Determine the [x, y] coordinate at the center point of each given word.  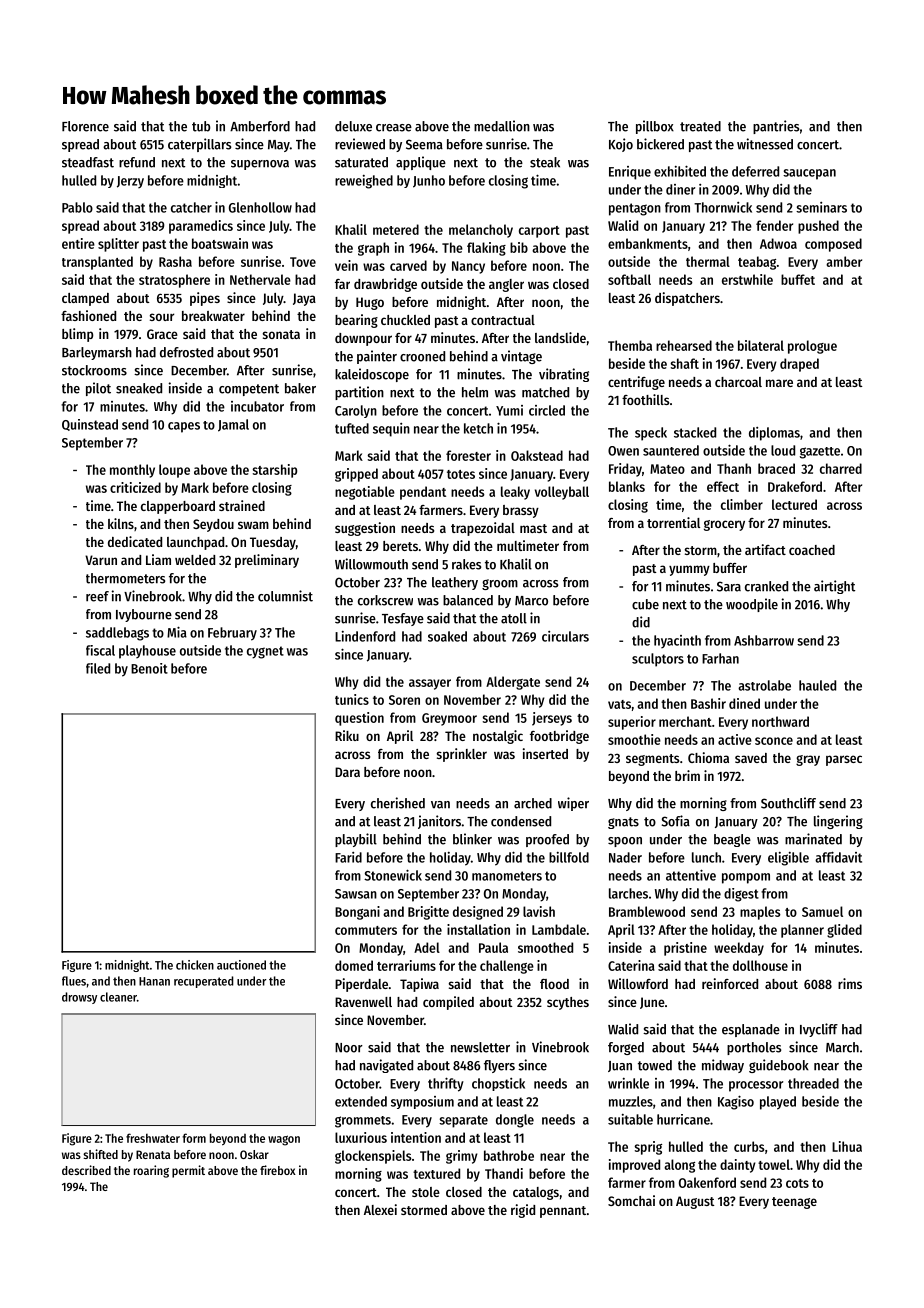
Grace [162, 334]
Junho [429, 181]
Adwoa [778, 243]
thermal [708, 261]
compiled [448, 1003]
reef [97, 596]
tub [201, 126]
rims [850, 983]
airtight [834, 587]
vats [619, 704]
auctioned [241, 965]
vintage [521, 357]
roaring [151, 1171]
